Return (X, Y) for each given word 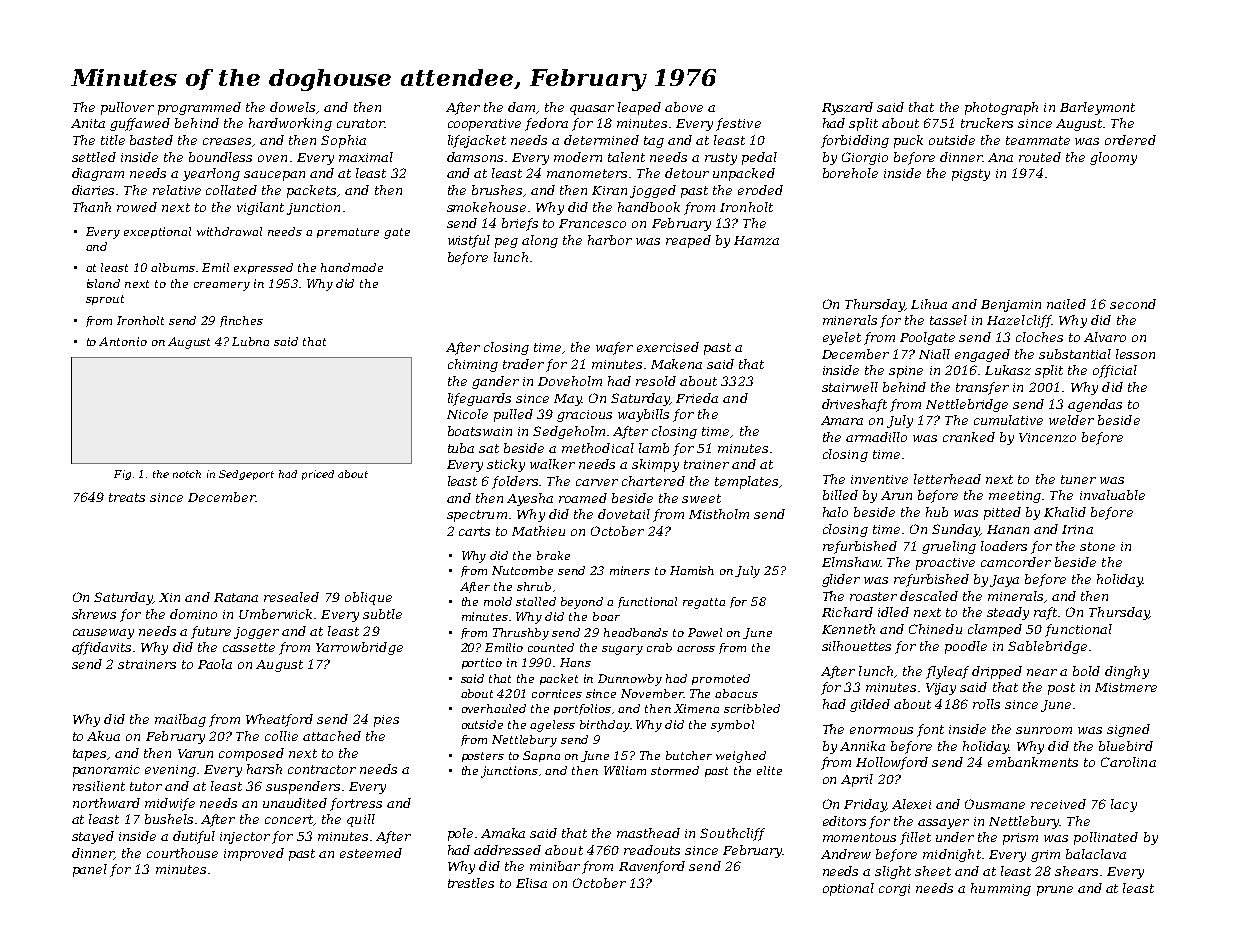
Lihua (929, 304)
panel (90, 870)
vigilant (260, 208)
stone (1097, 546)
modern (578, 157)
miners (630, 570)
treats (127, 497)
